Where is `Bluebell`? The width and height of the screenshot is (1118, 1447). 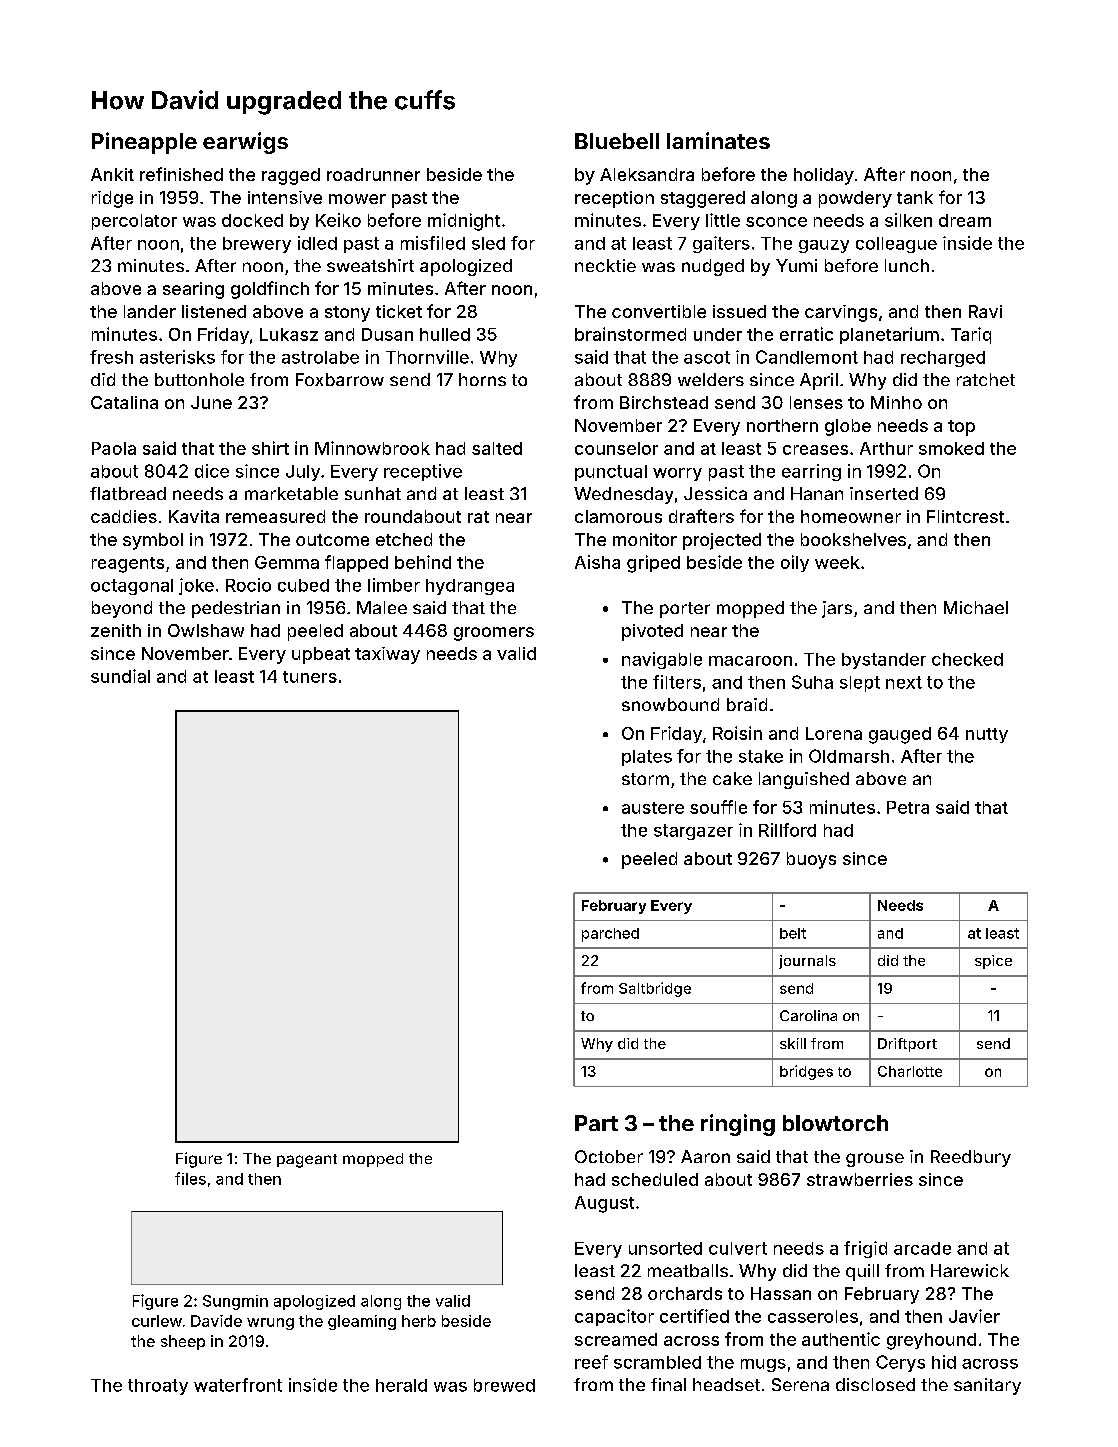
Bluebell is located at coordinates (617, 141).
